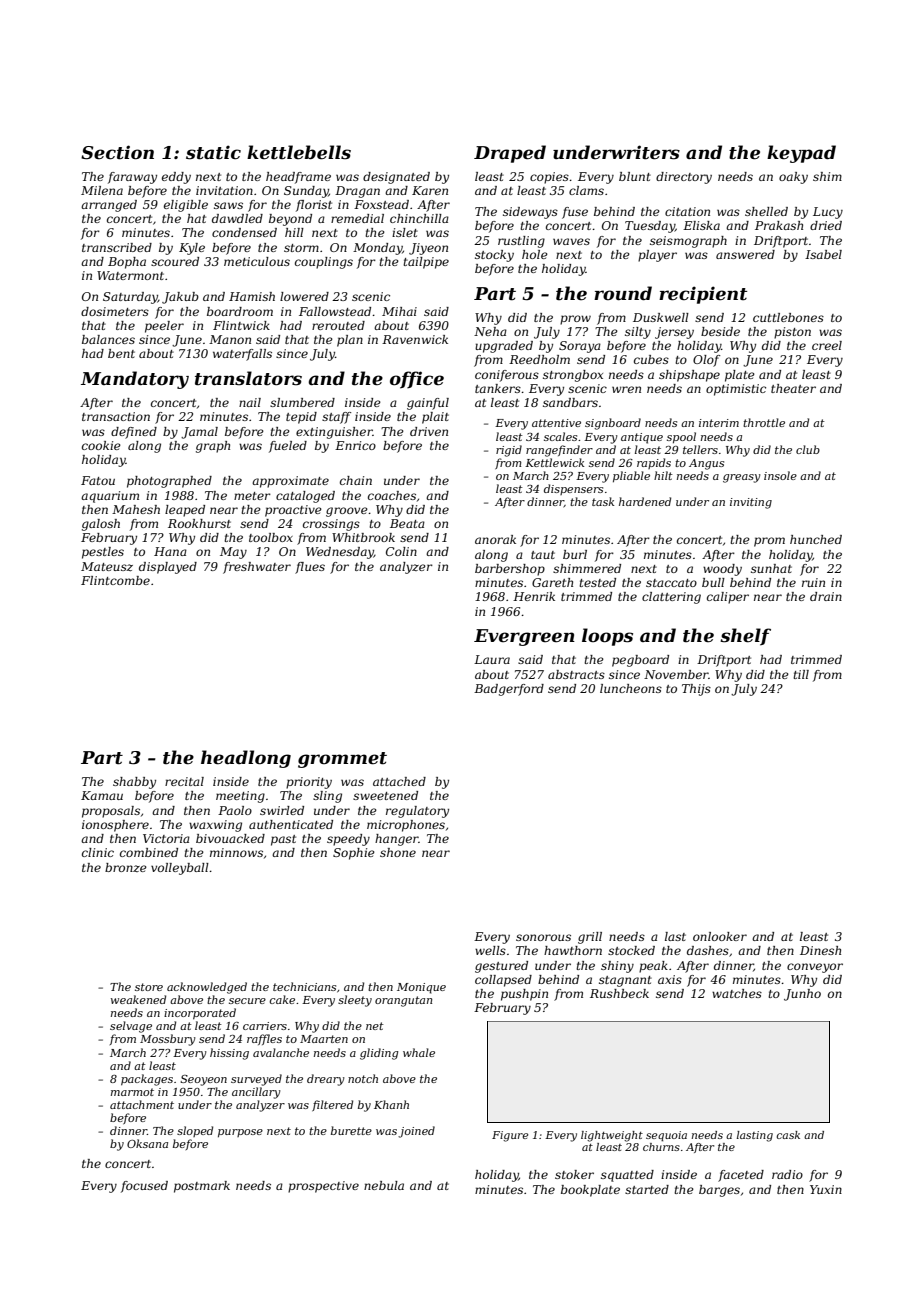 This screenshot has height=1314, width=924. What do you see at coordinates (342, 760) in the screenshot?
I see `grommet` at bounding box center [342, 760].
